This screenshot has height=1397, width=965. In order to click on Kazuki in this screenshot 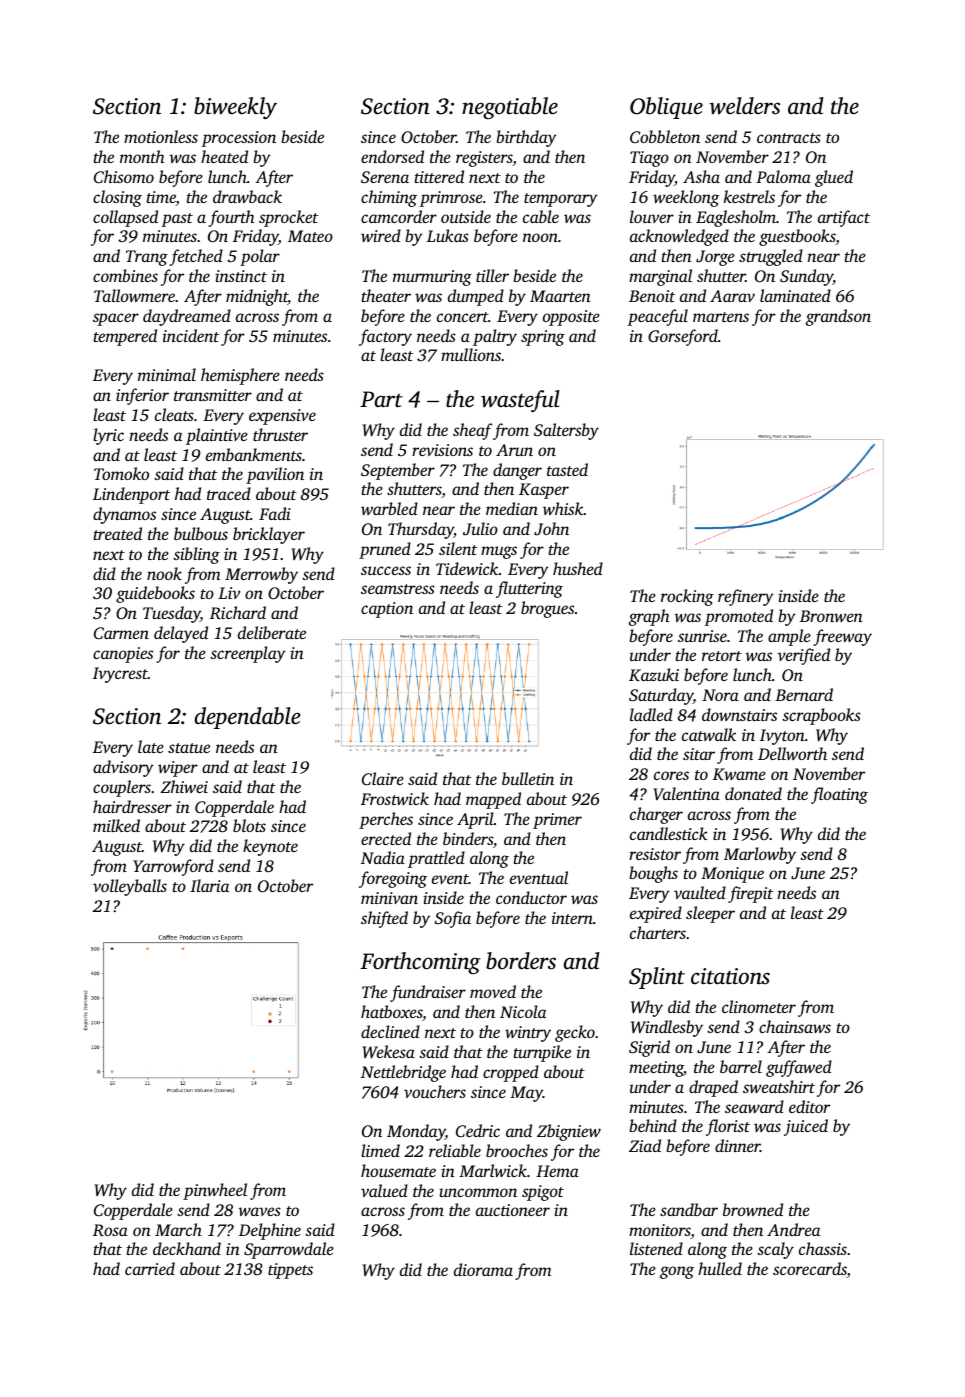, I will do `click(654, 674)`.
